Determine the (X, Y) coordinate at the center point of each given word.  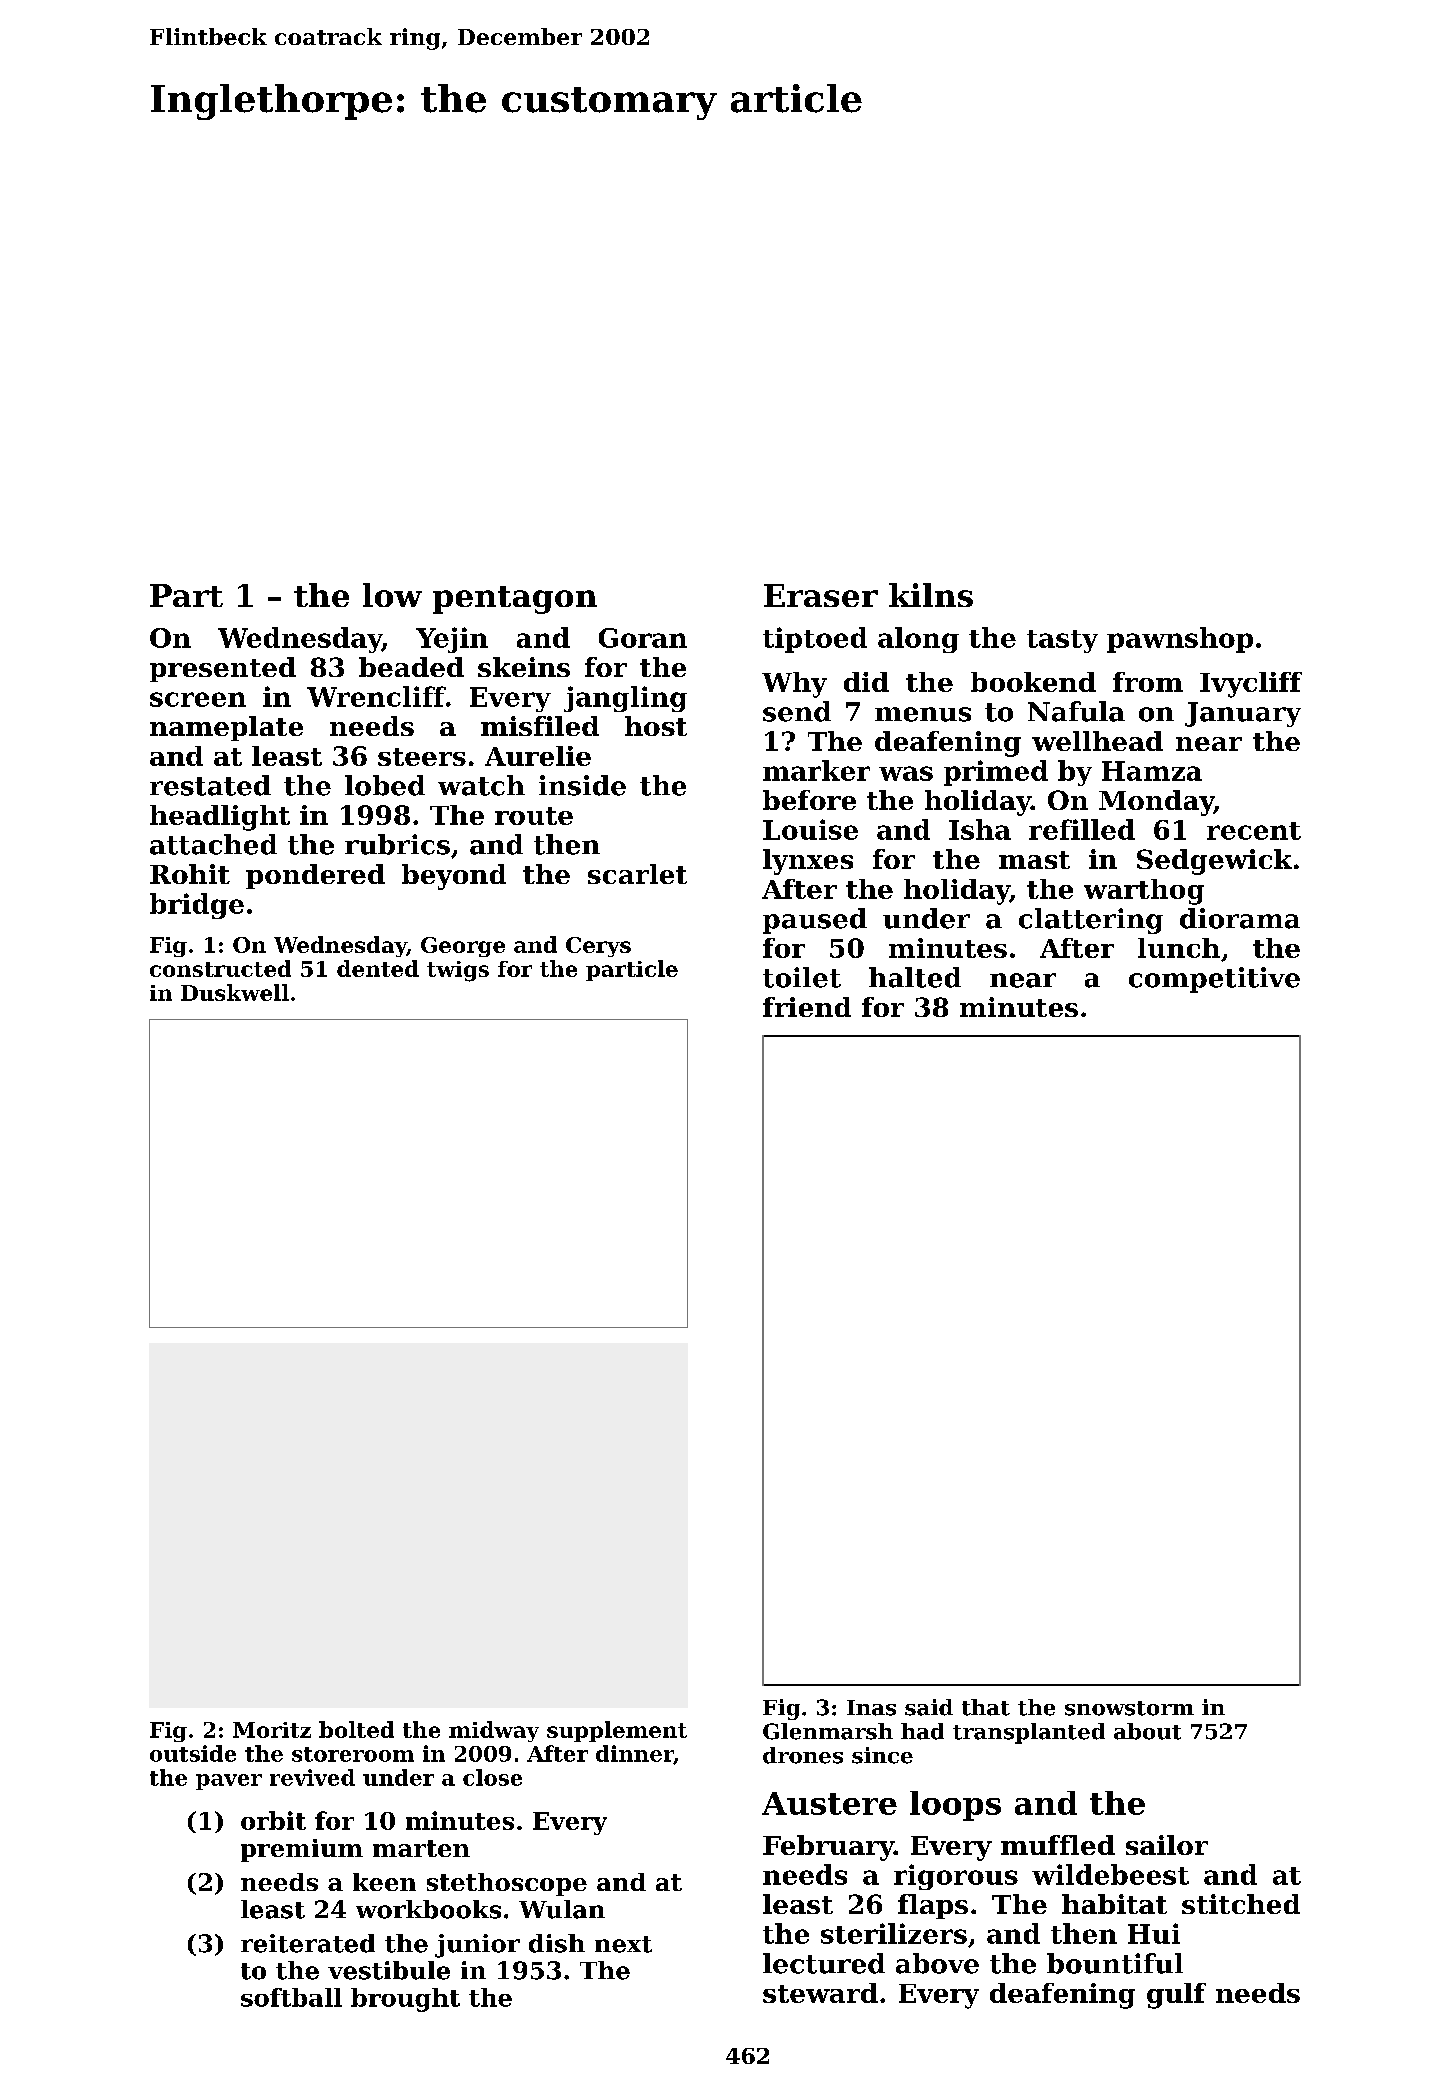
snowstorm (1129, 1708)
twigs (458, 971)
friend (807, 1007)
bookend (1033, 682)
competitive (1214, 980)
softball (291, 1997)
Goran (643, 638)
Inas (871, 1708)
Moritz (272, 1730)
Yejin (452, 640)
